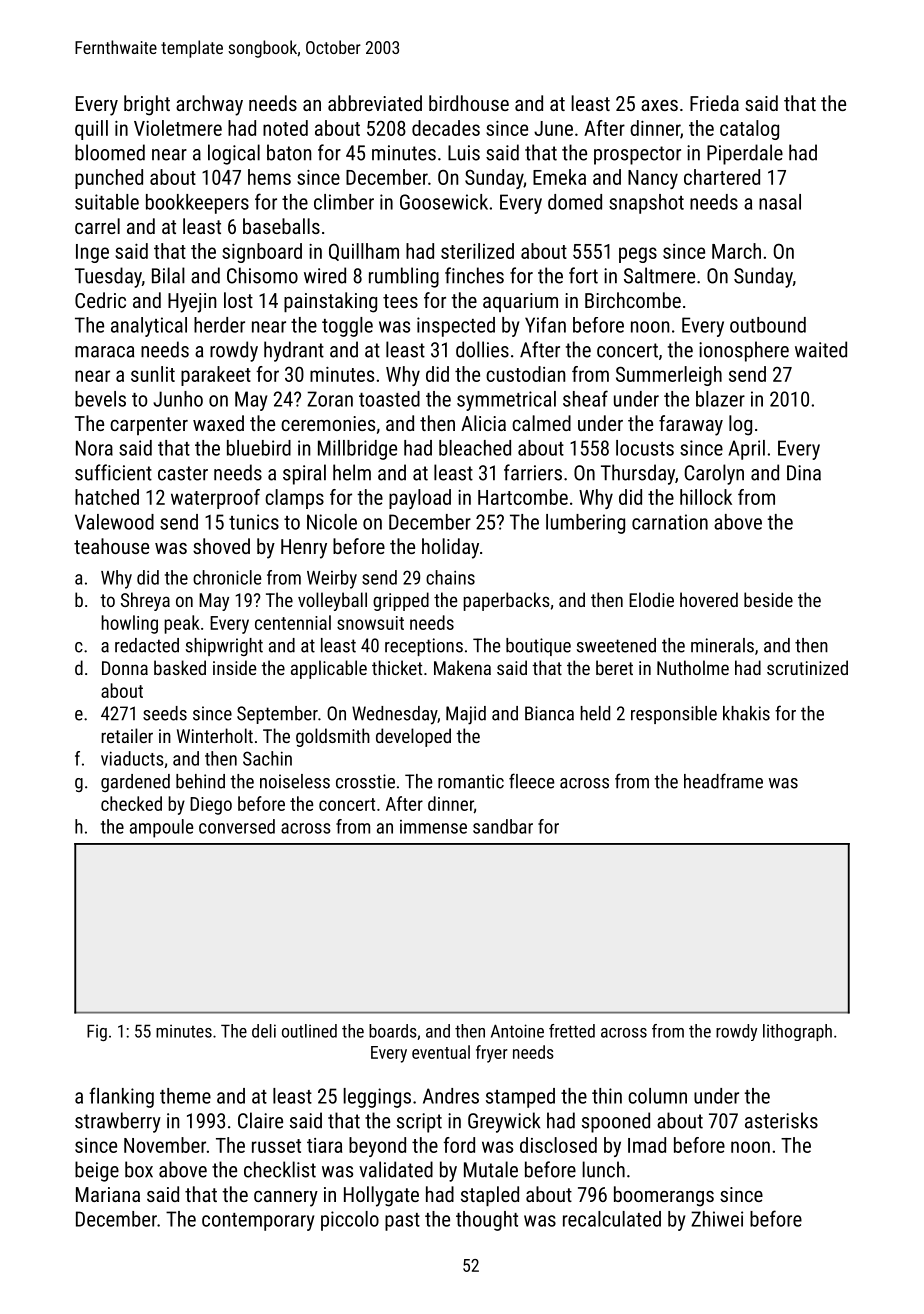  What do you see at coordinates (612, 1219) in the screenshot?
I see `recalculated` at bounding box center [612, 1219].
